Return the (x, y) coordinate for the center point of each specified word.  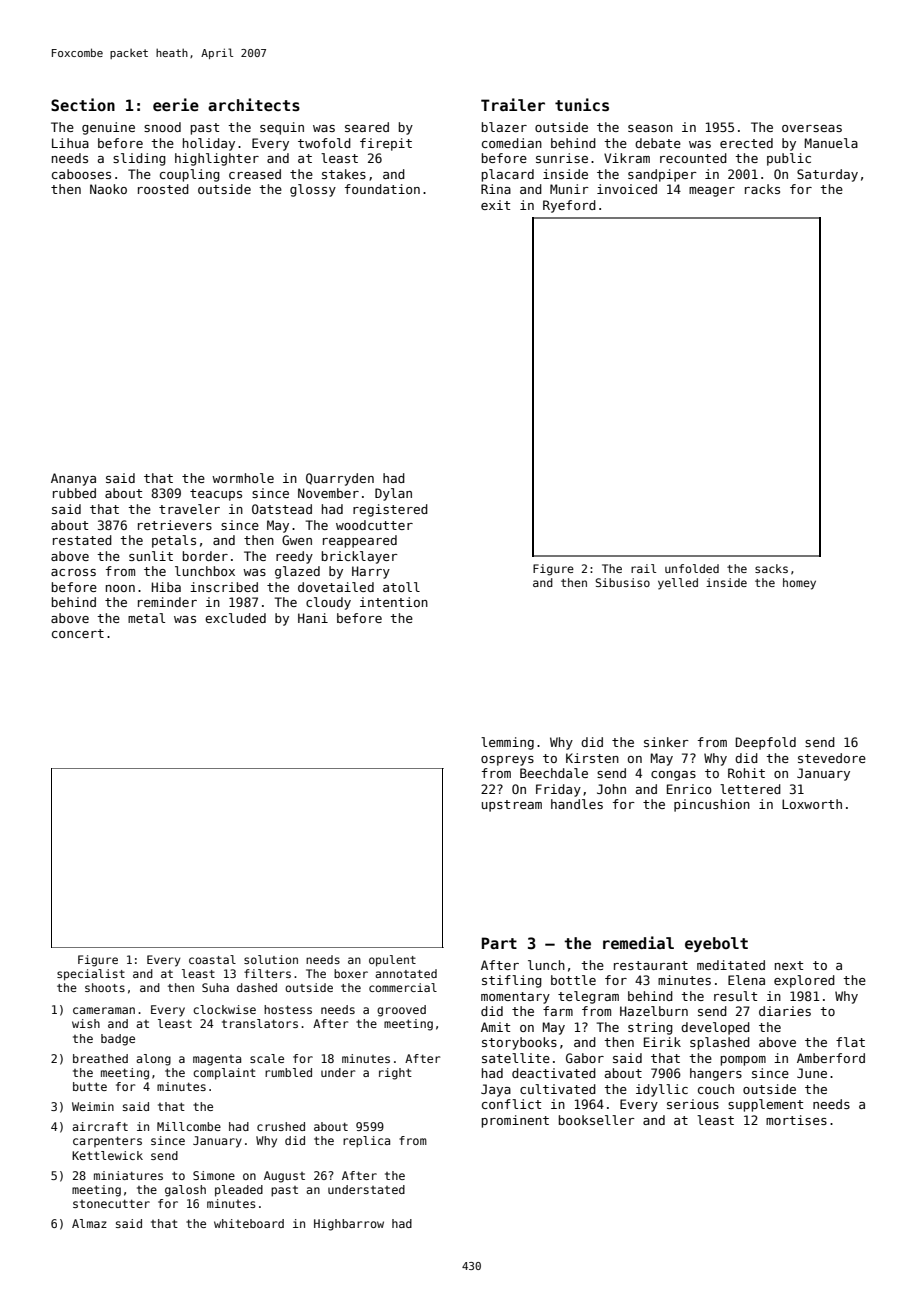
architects (254, 104)
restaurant (651, 965)
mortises (796, 1120)
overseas (812, 128)
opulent (392, 961)
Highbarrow (349, 1225)
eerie (176, 104)
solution (271, 959)
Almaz (89, 1223)
